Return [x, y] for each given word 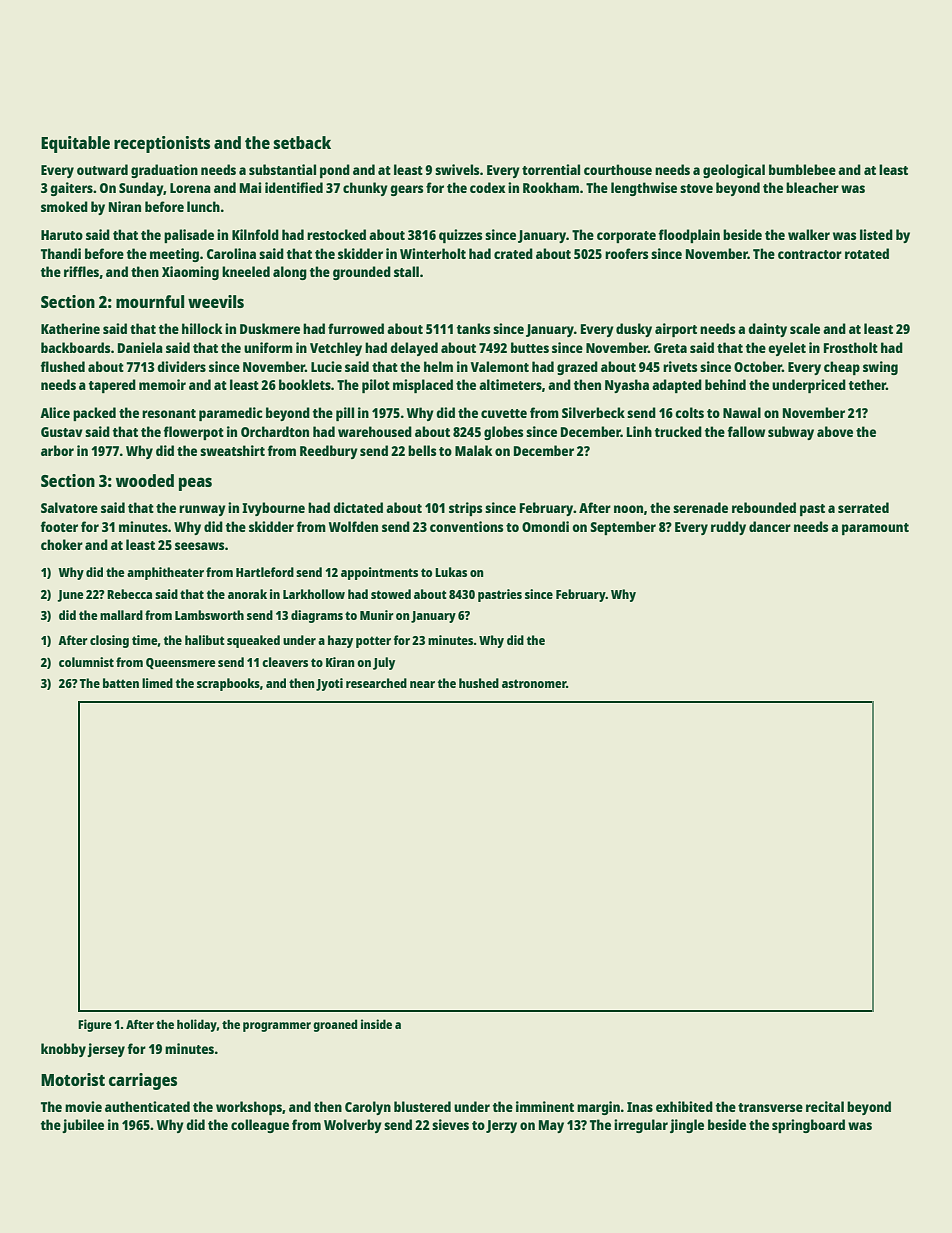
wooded [145, 480]
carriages [143, 1081]
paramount [875, 529]
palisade [189, 236]
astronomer [534, 683]
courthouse [618, 169]
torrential [551, 169]
